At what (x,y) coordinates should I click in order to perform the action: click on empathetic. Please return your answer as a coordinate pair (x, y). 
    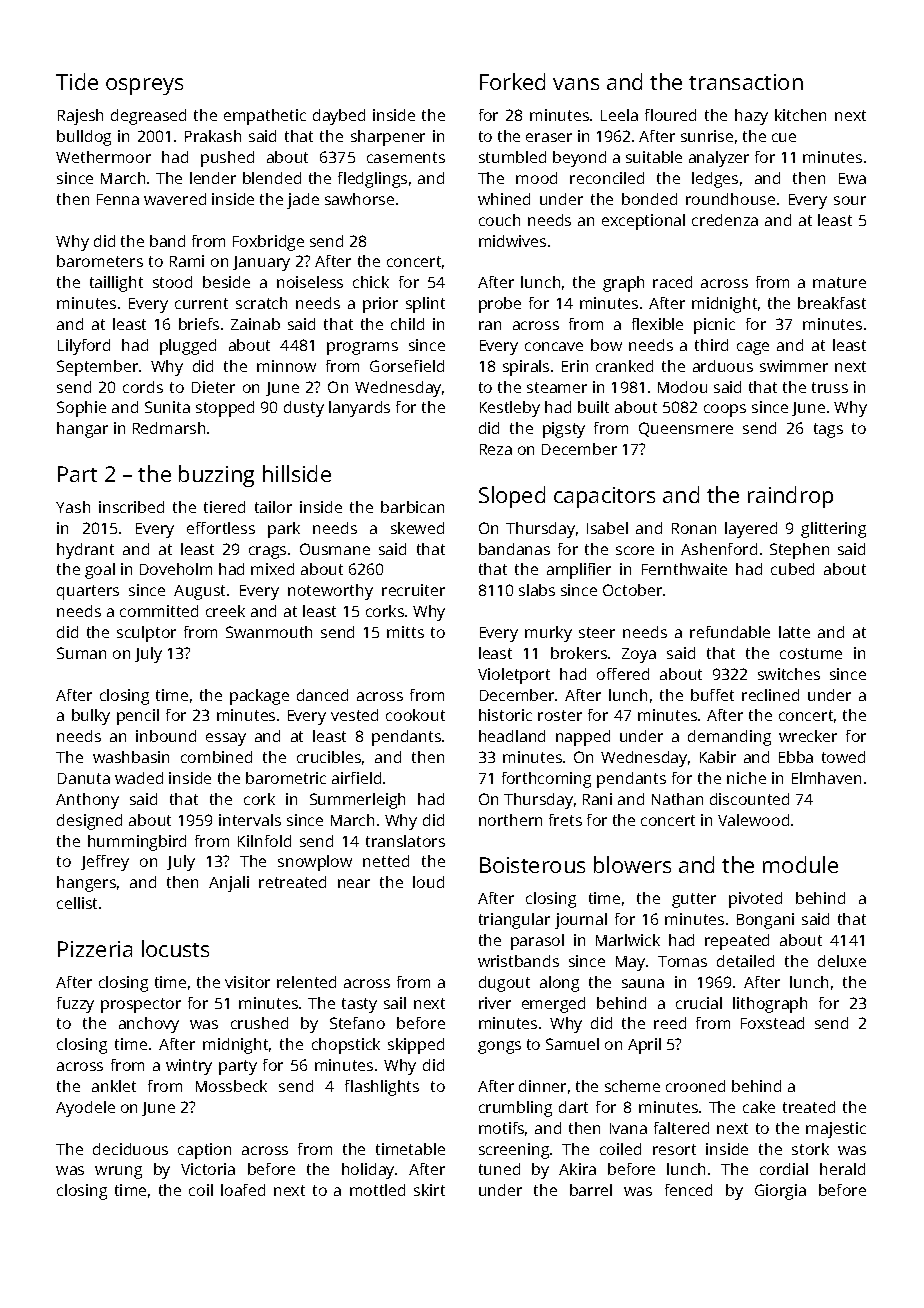
    Looking at the image, I should click on (265, 117).
